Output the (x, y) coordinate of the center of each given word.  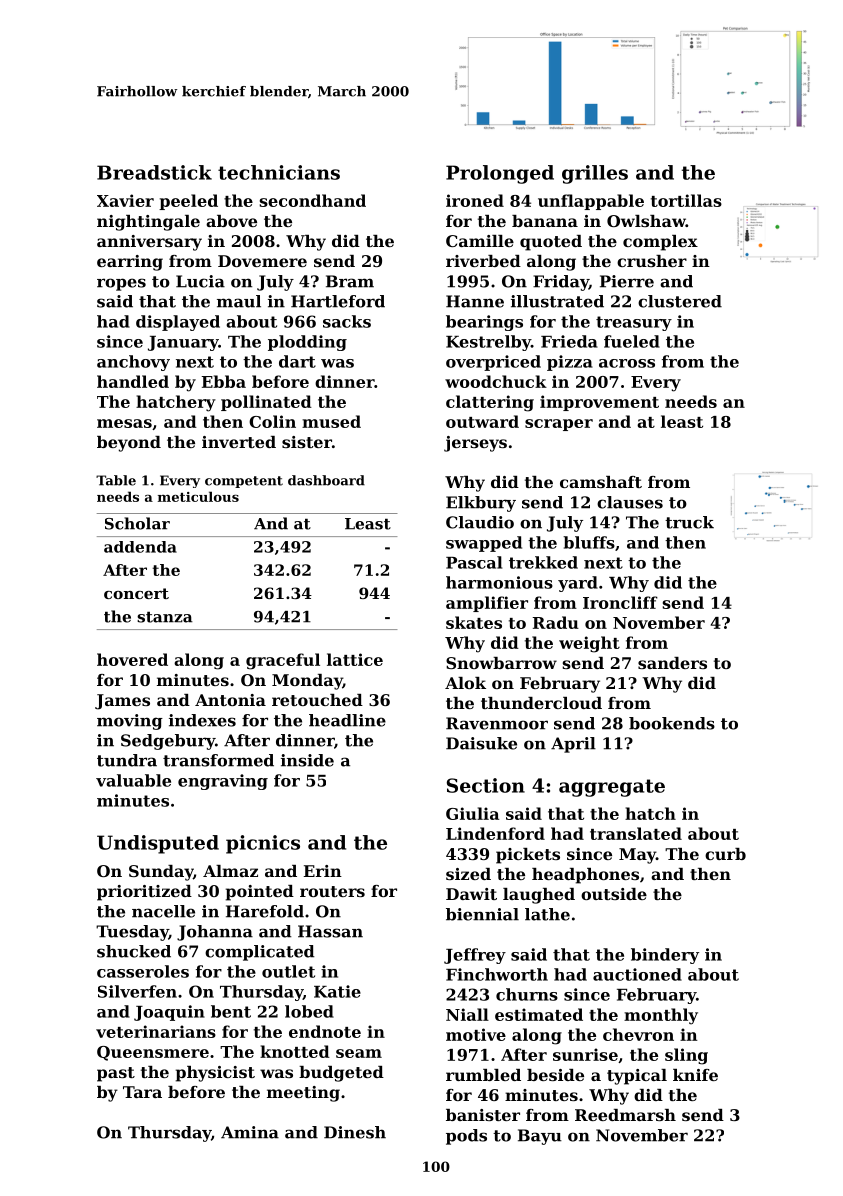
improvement (599, 403)
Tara (142, 1092)
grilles (595, 174)
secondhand (312, 200)
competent (244, 482)
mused (331, 421)
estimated (539, 1014)
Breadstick (154, 172)
